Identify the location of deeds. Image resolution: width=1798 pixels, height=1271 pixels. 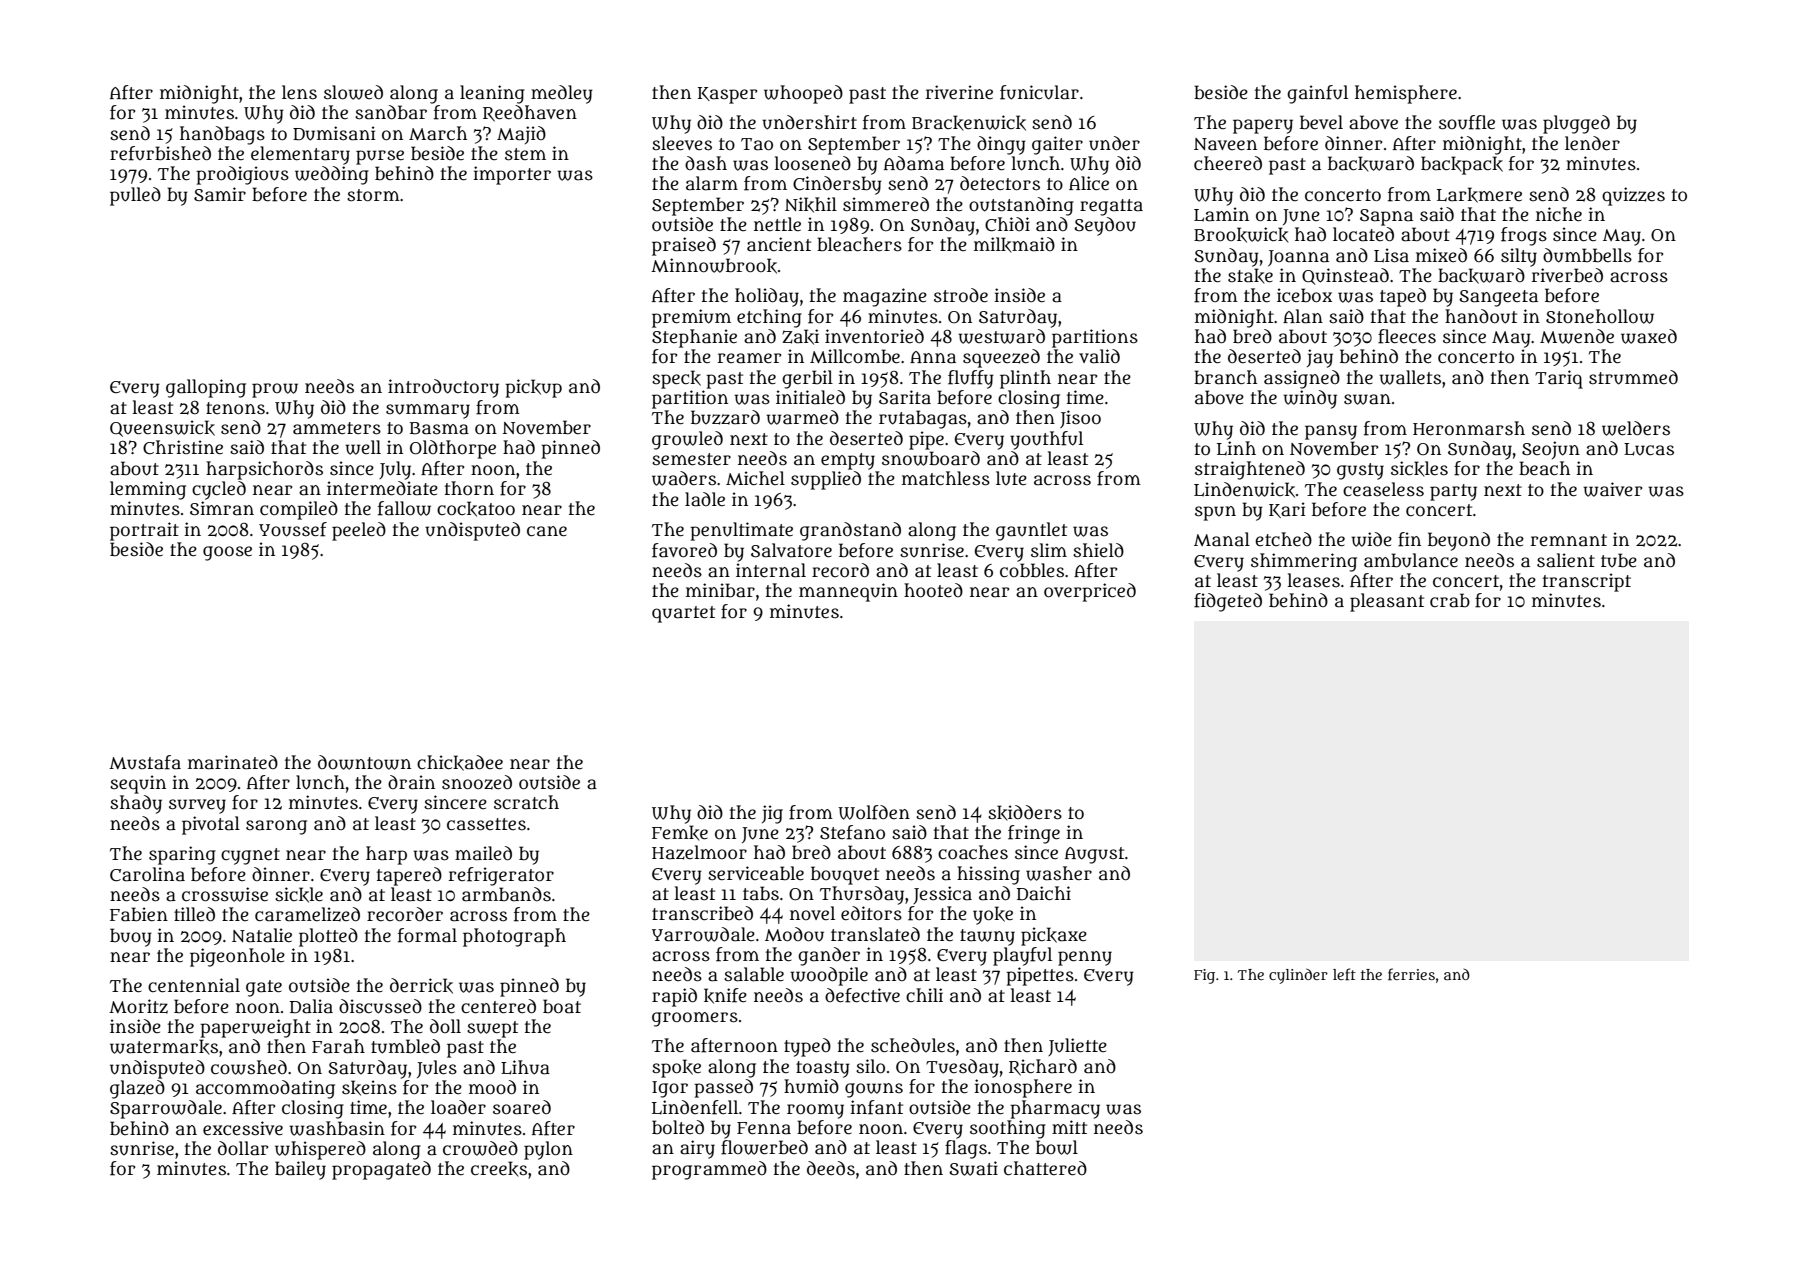
(831, 1168).
